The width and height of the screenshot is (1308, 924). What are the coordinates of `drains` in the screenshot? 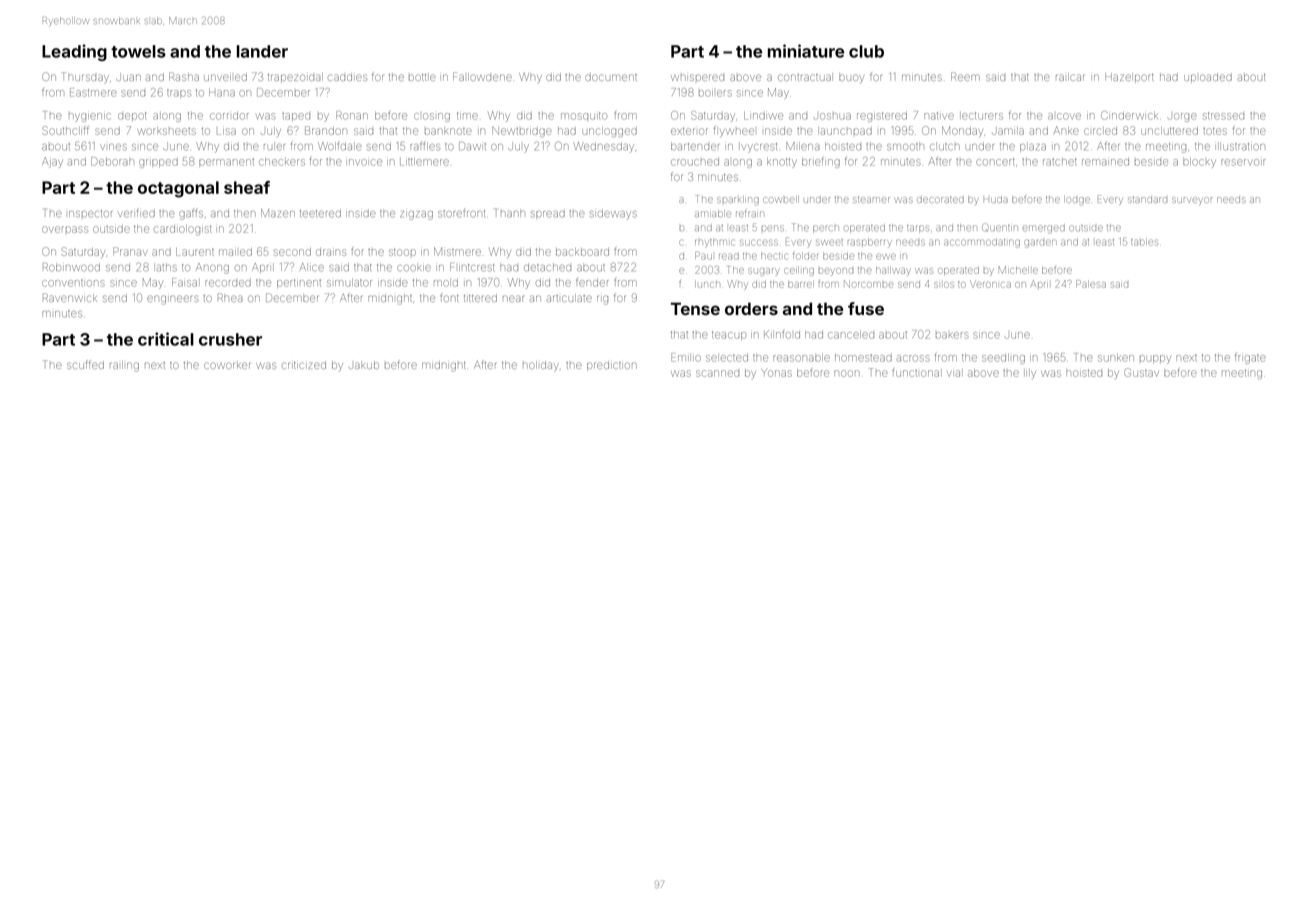 It's located at (331, 252).
